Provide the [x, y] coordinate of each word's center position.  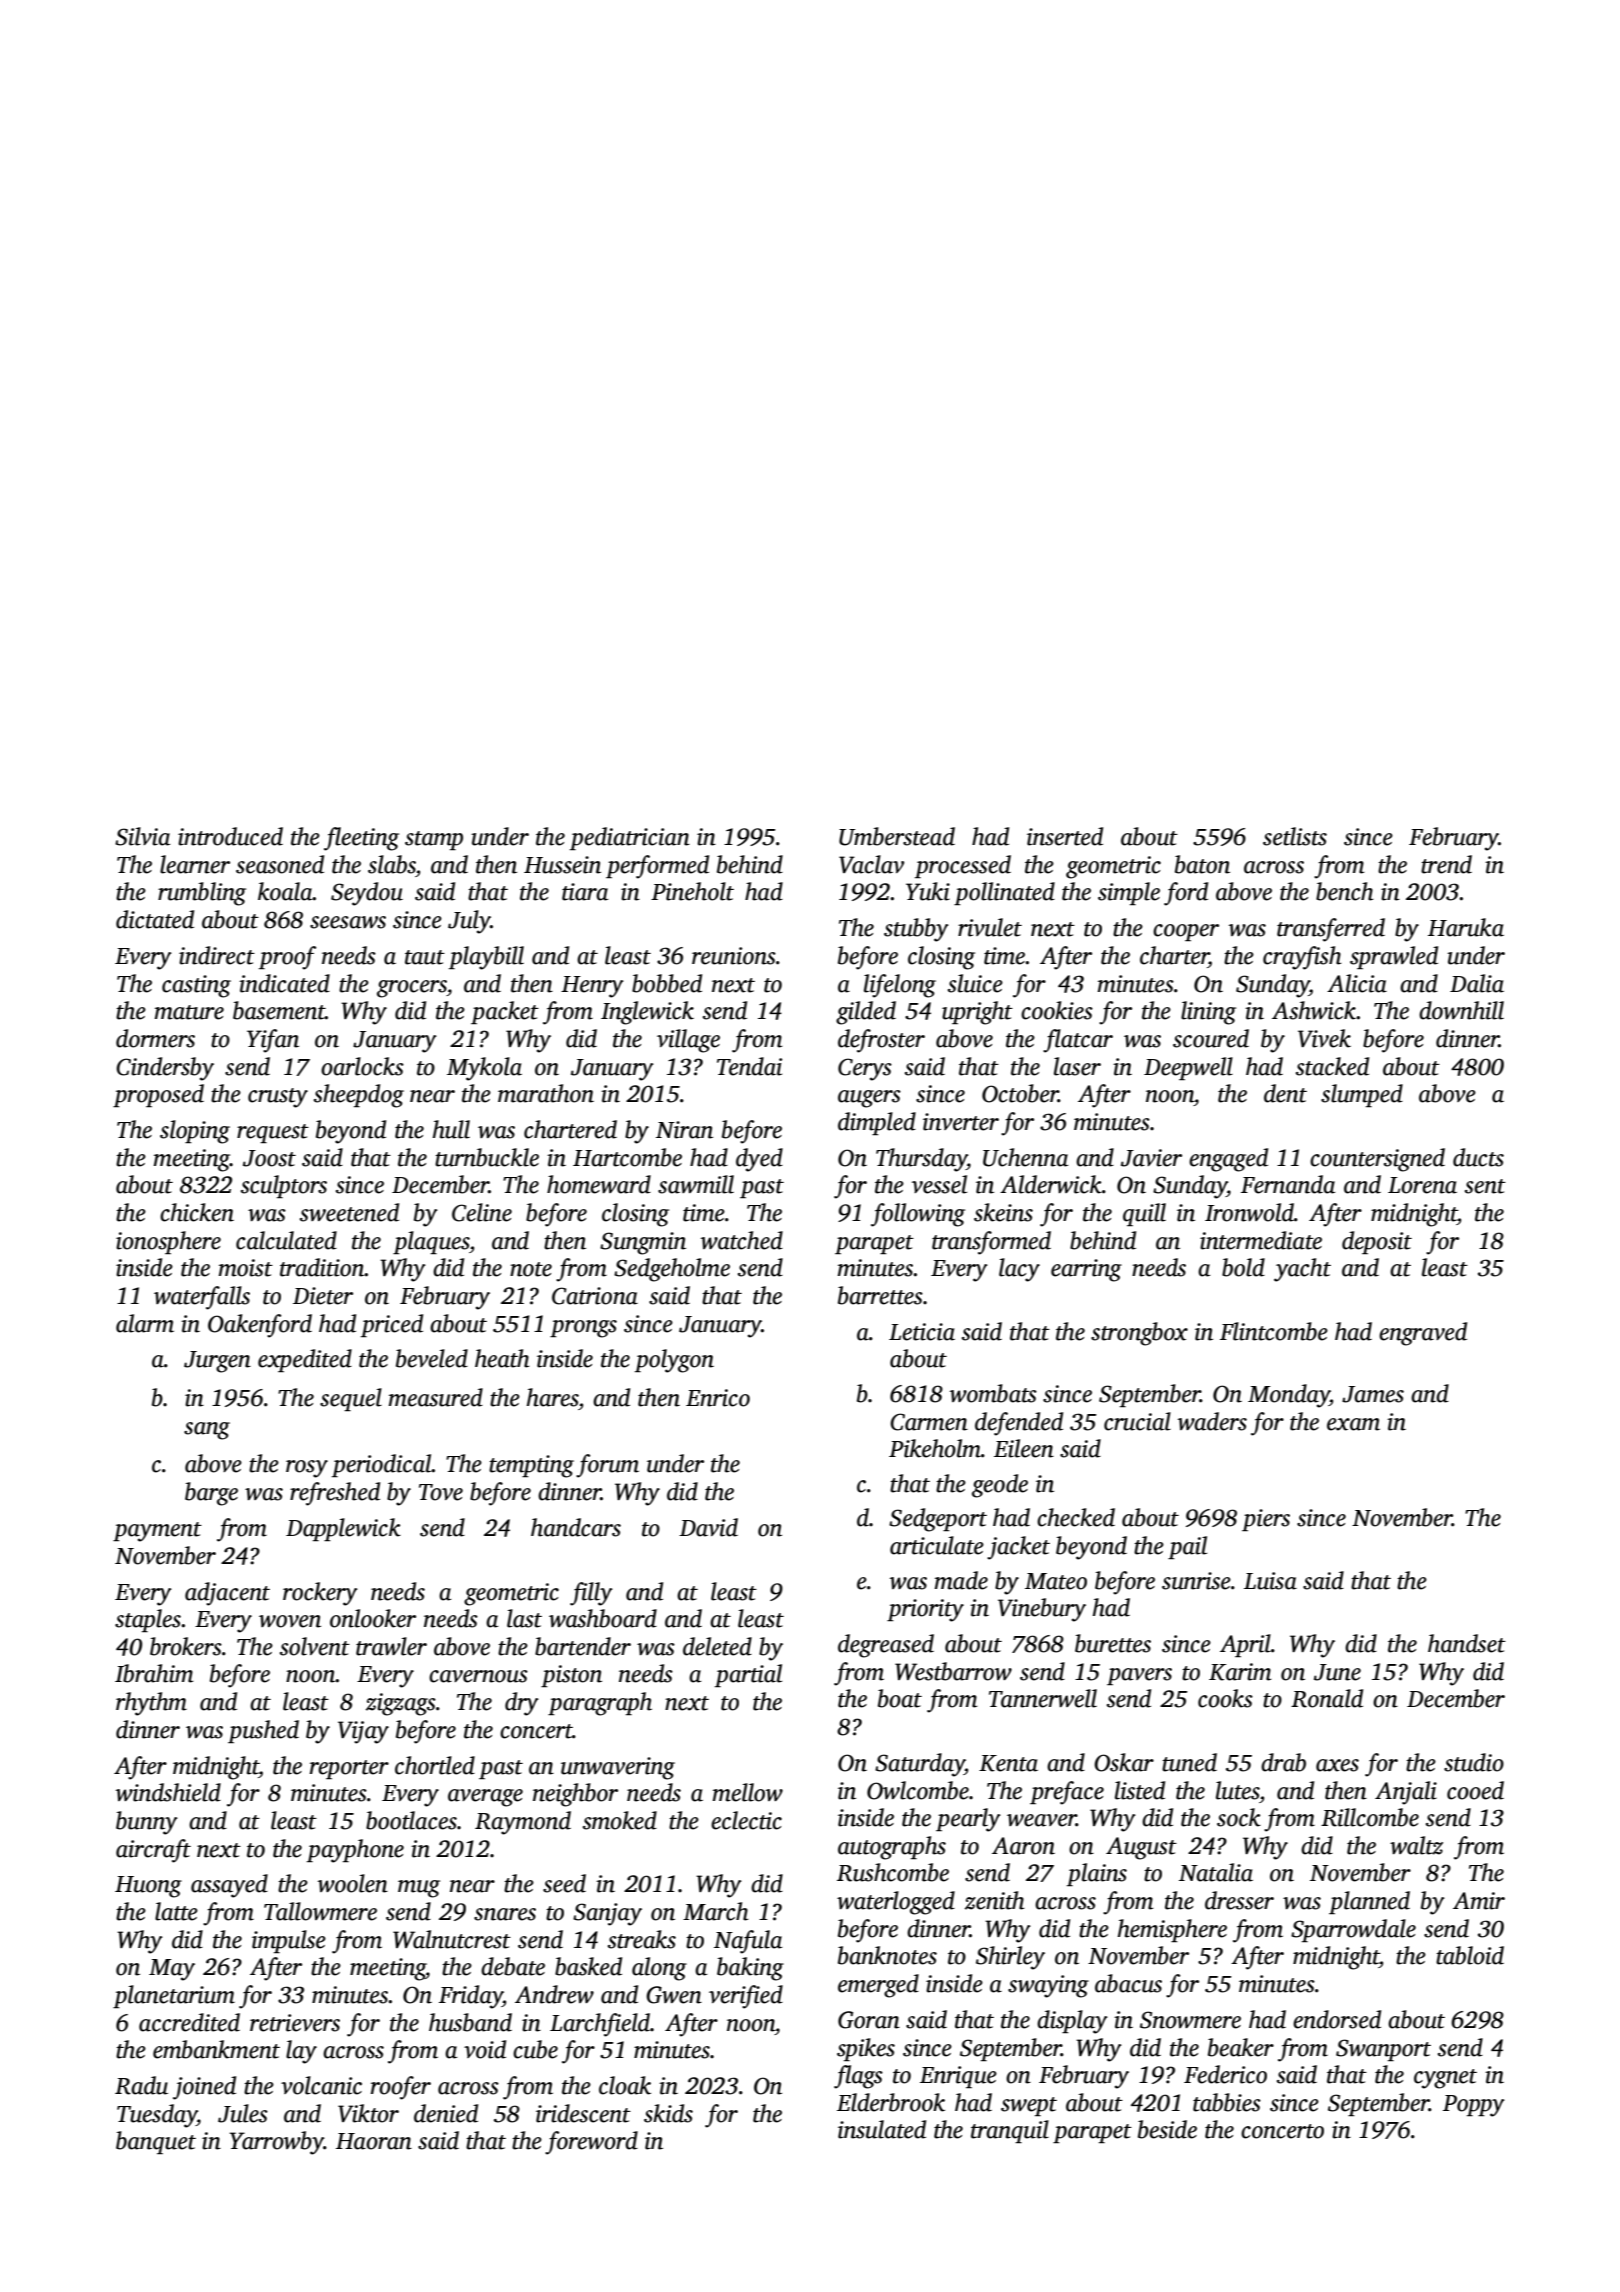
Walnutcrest [452, 1939]
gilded [866, 1013]
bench [1345, 891]
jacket [1018, 1548]
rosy [307, 1469]
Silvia [142, 836]
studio [1474, 1762]
